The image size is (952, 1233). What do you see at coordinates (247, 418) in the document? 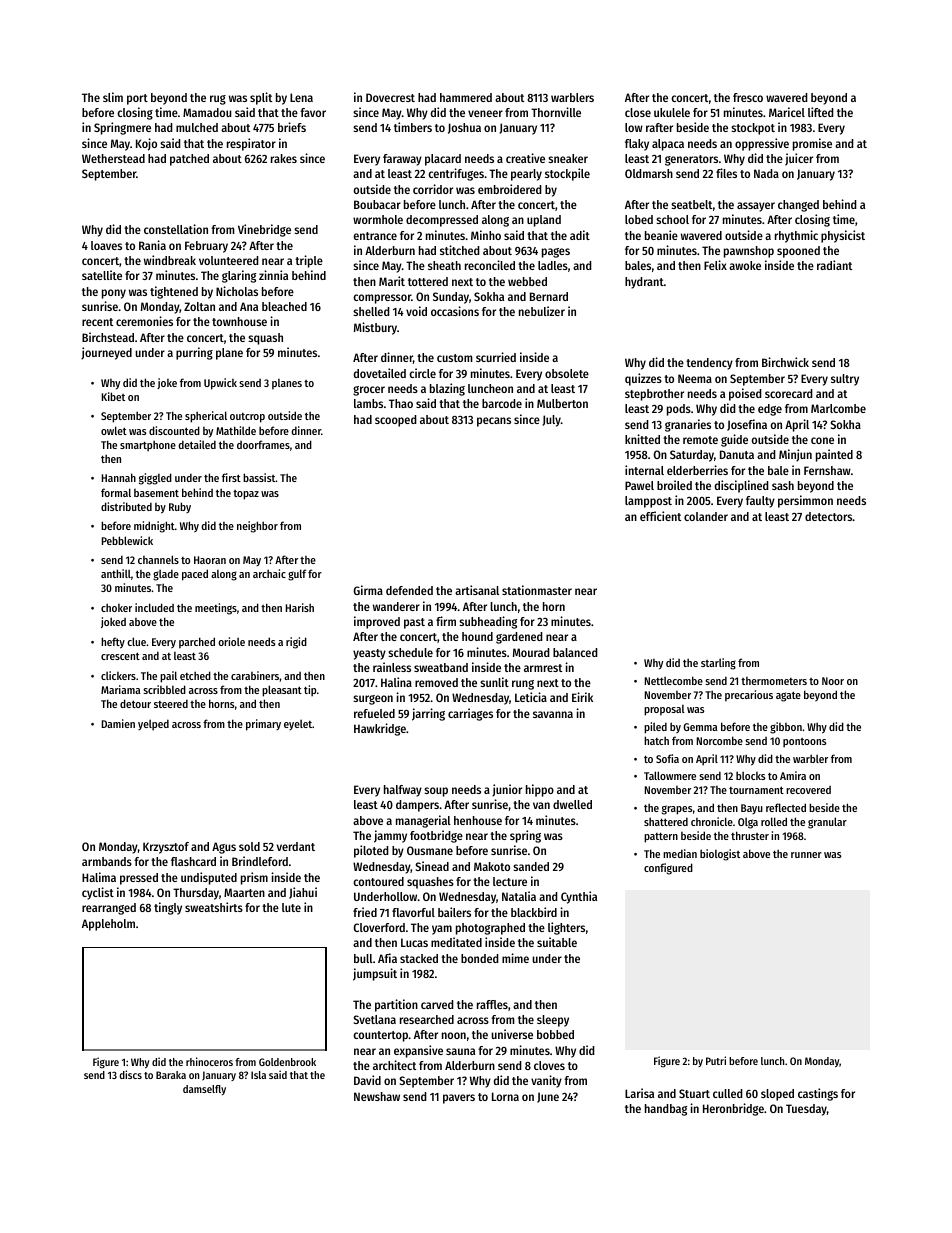
I see `outcrop` at bounding box center [247, 418].
